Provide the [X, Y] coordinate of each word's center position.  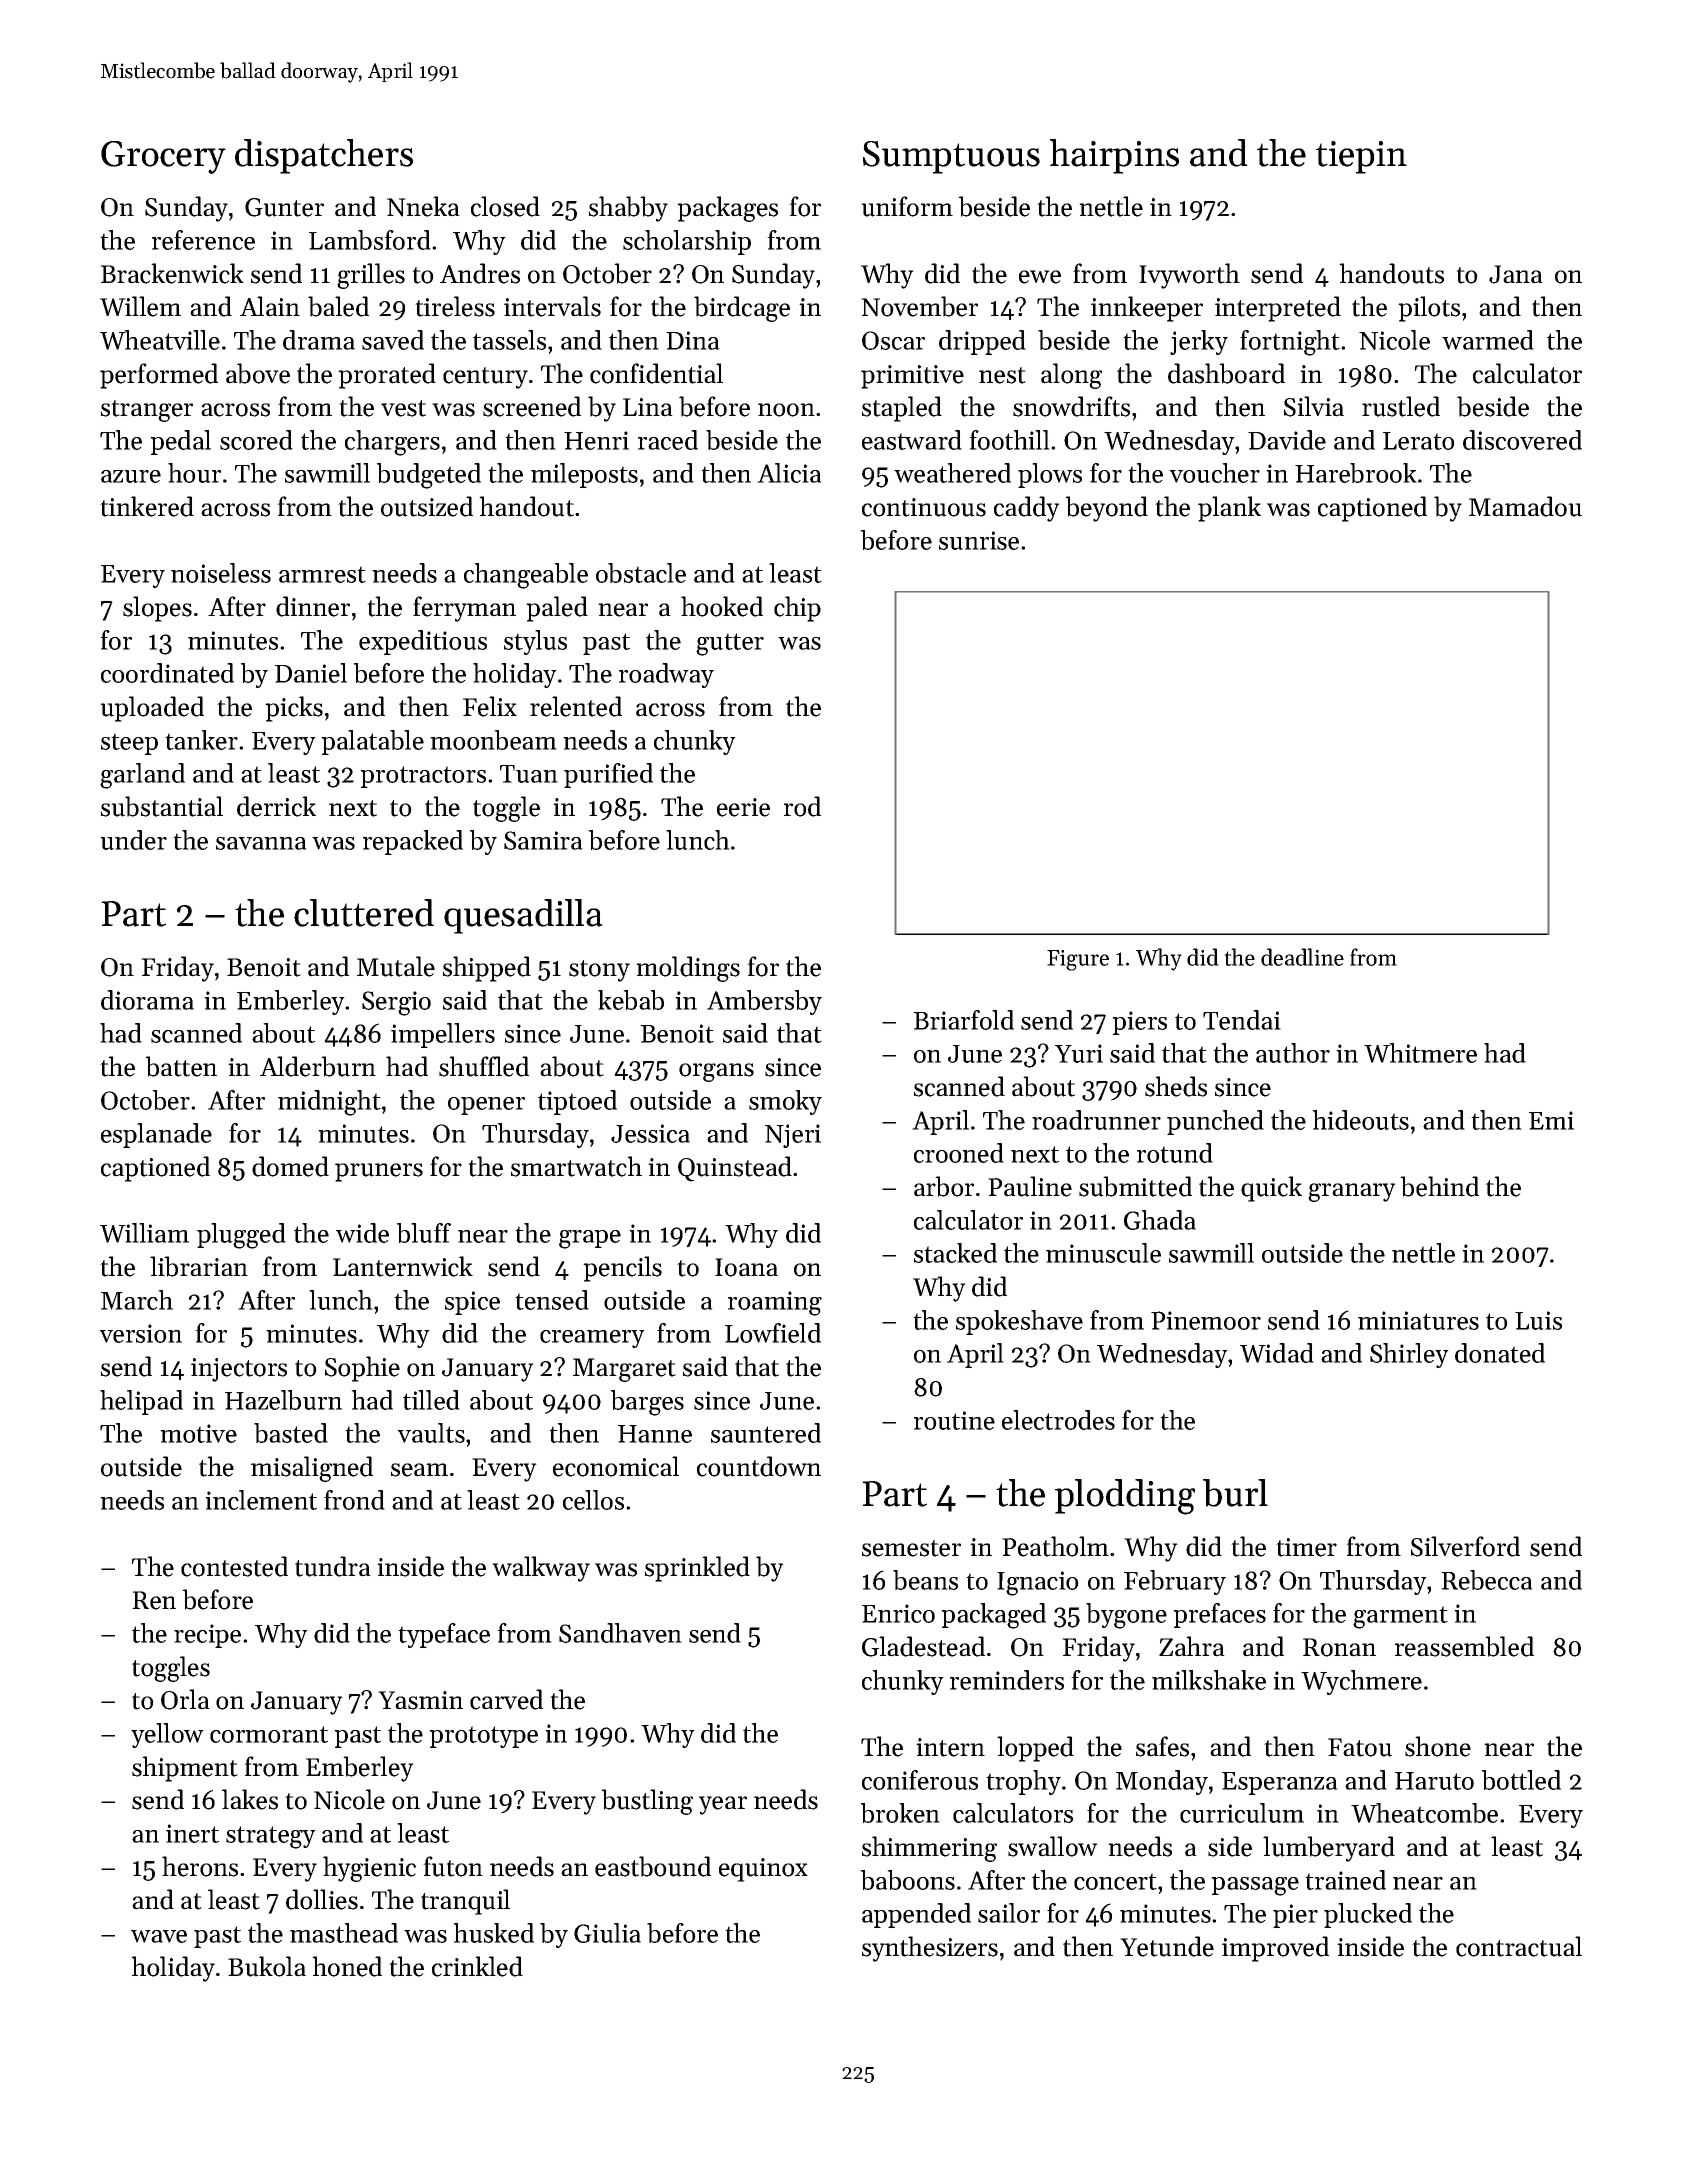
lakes [250, 1799]
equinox [763, 1870]
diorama [147, 1000]
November [919, 306]
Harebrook [1356, 473]
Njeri [793, 1136]
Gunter [284, 207]
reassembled [1464, 1646]
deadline [1302, 957]
